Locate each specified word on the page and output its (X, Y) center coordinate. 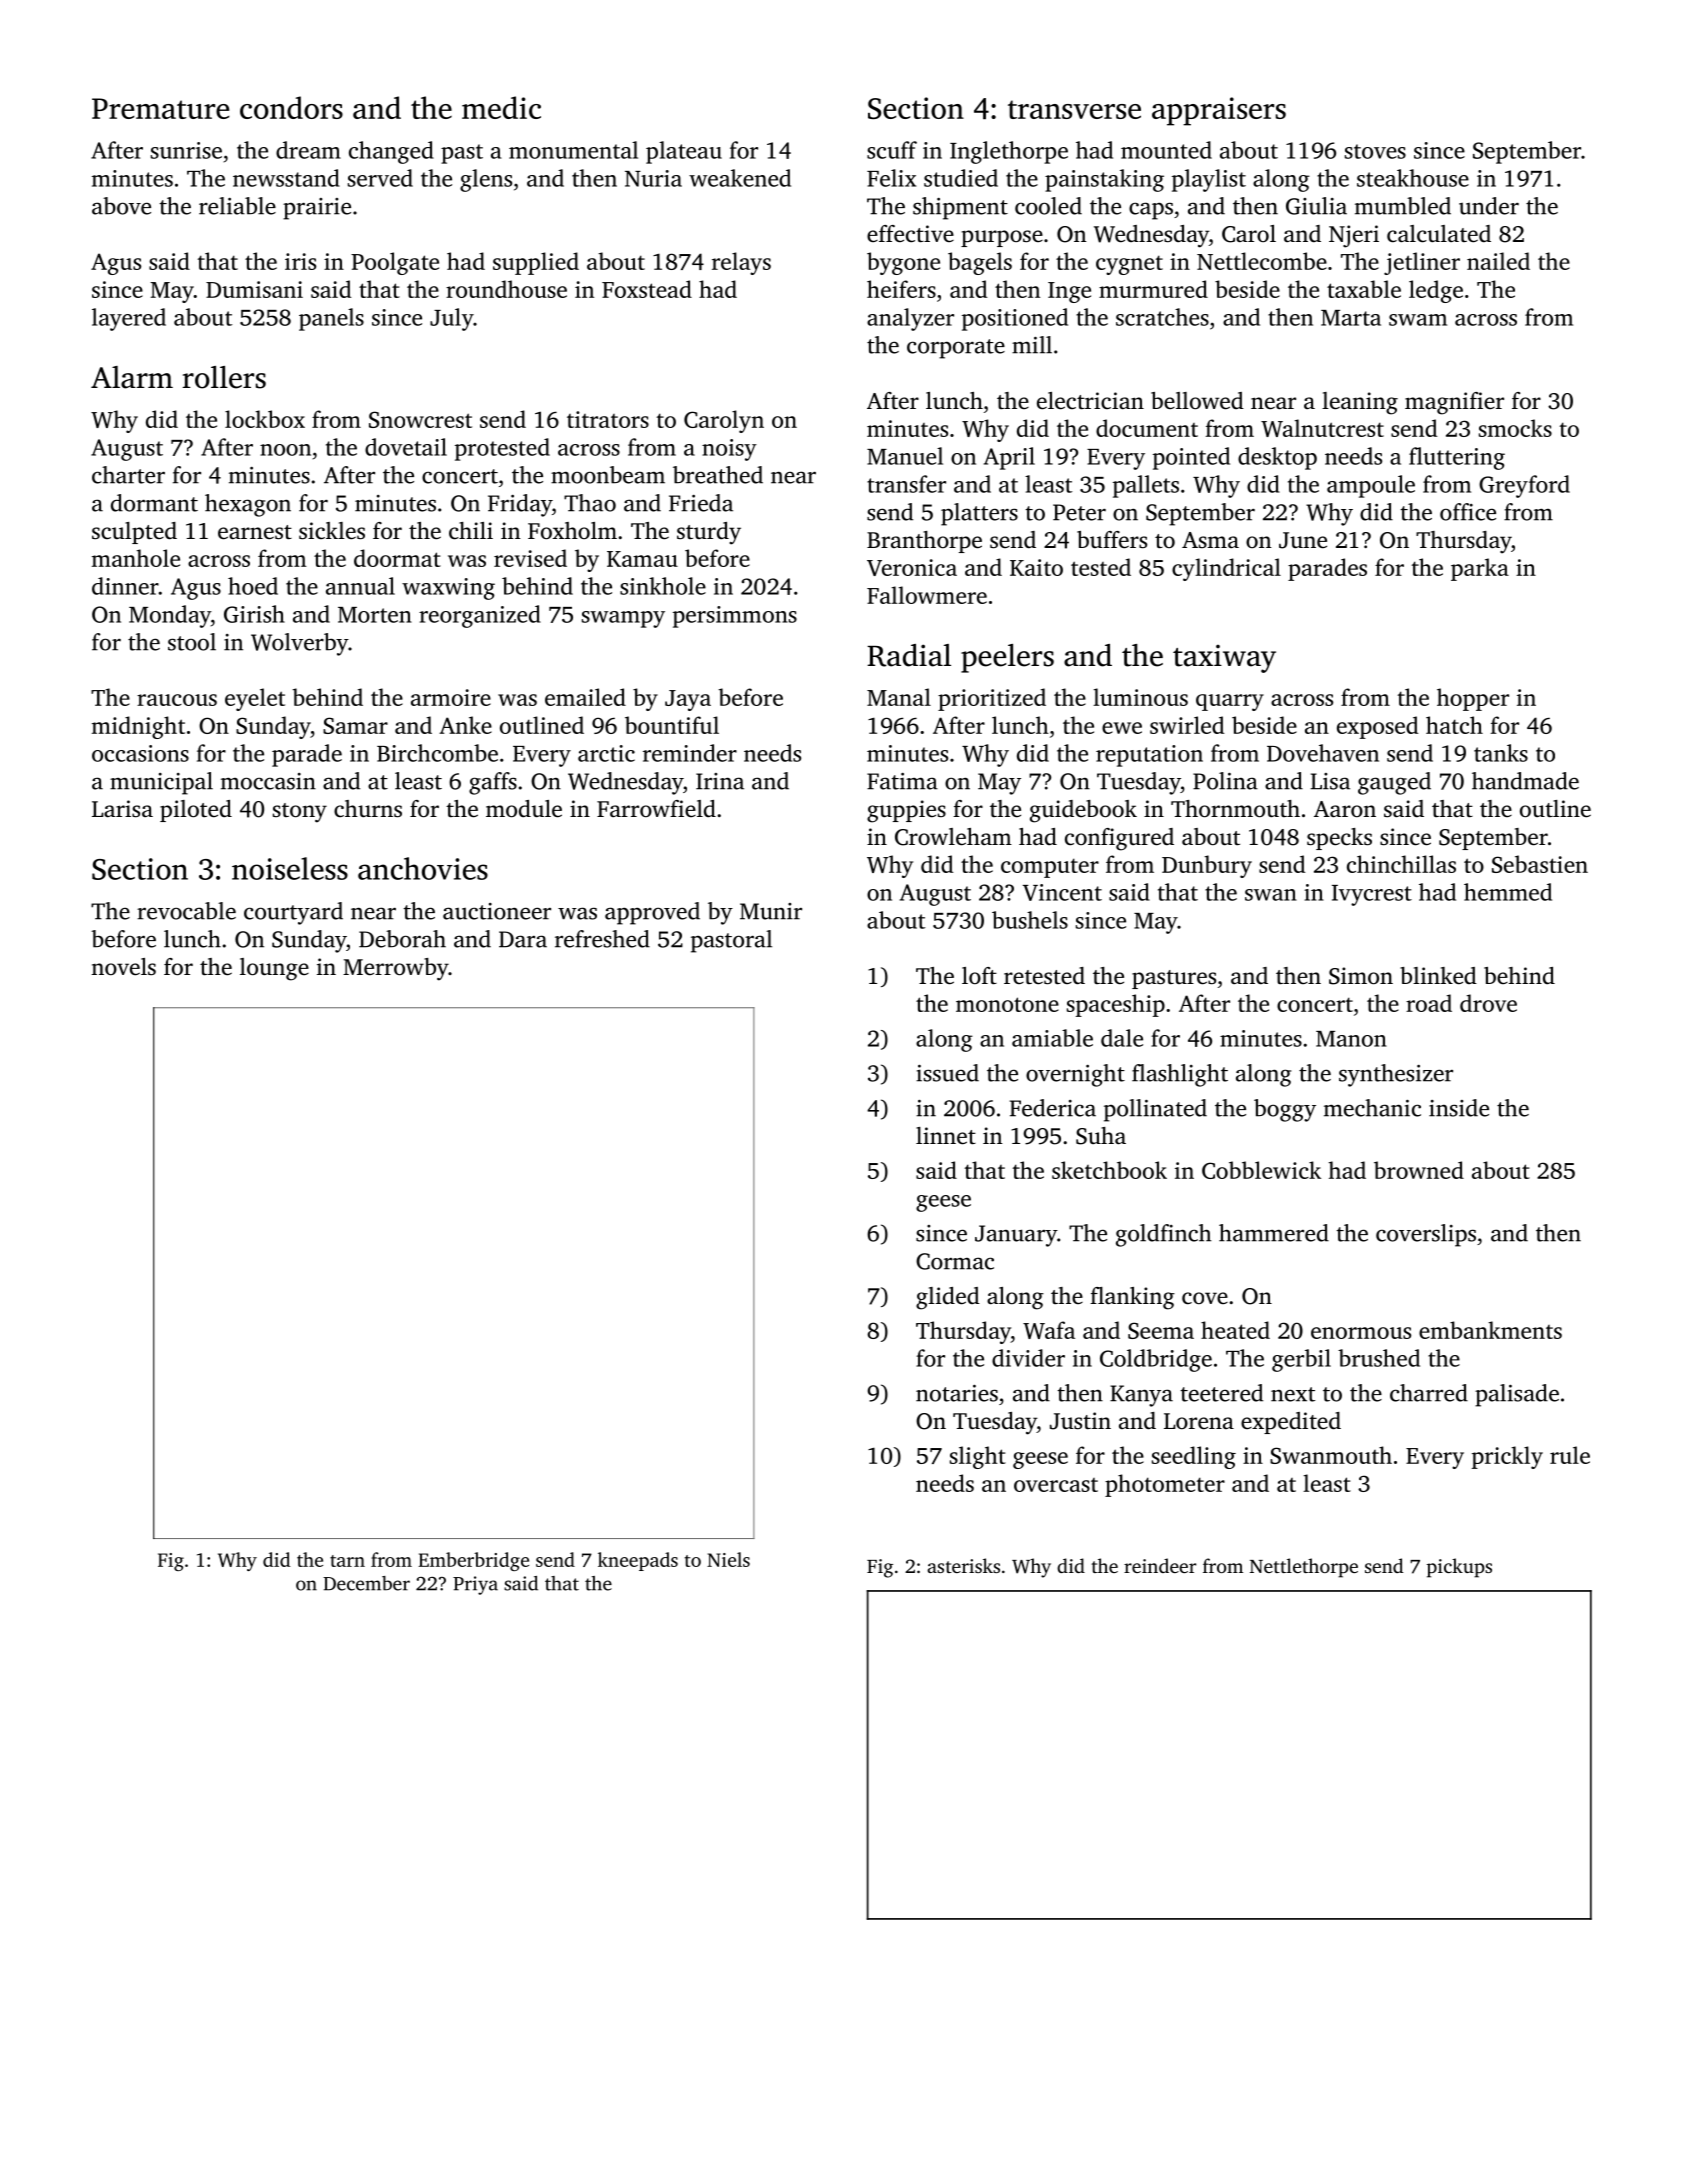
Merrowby (396, 969)
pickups (1459, 1568)
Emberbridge (473, 1561)
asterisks (963, 1565)
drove (1488, 1003)
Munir (771, 911)
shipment (960, 208)
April (1009, 458)
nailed (1498, 261)
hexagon (248, 505)
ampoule (1371, 486)
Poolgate (395, 263)
